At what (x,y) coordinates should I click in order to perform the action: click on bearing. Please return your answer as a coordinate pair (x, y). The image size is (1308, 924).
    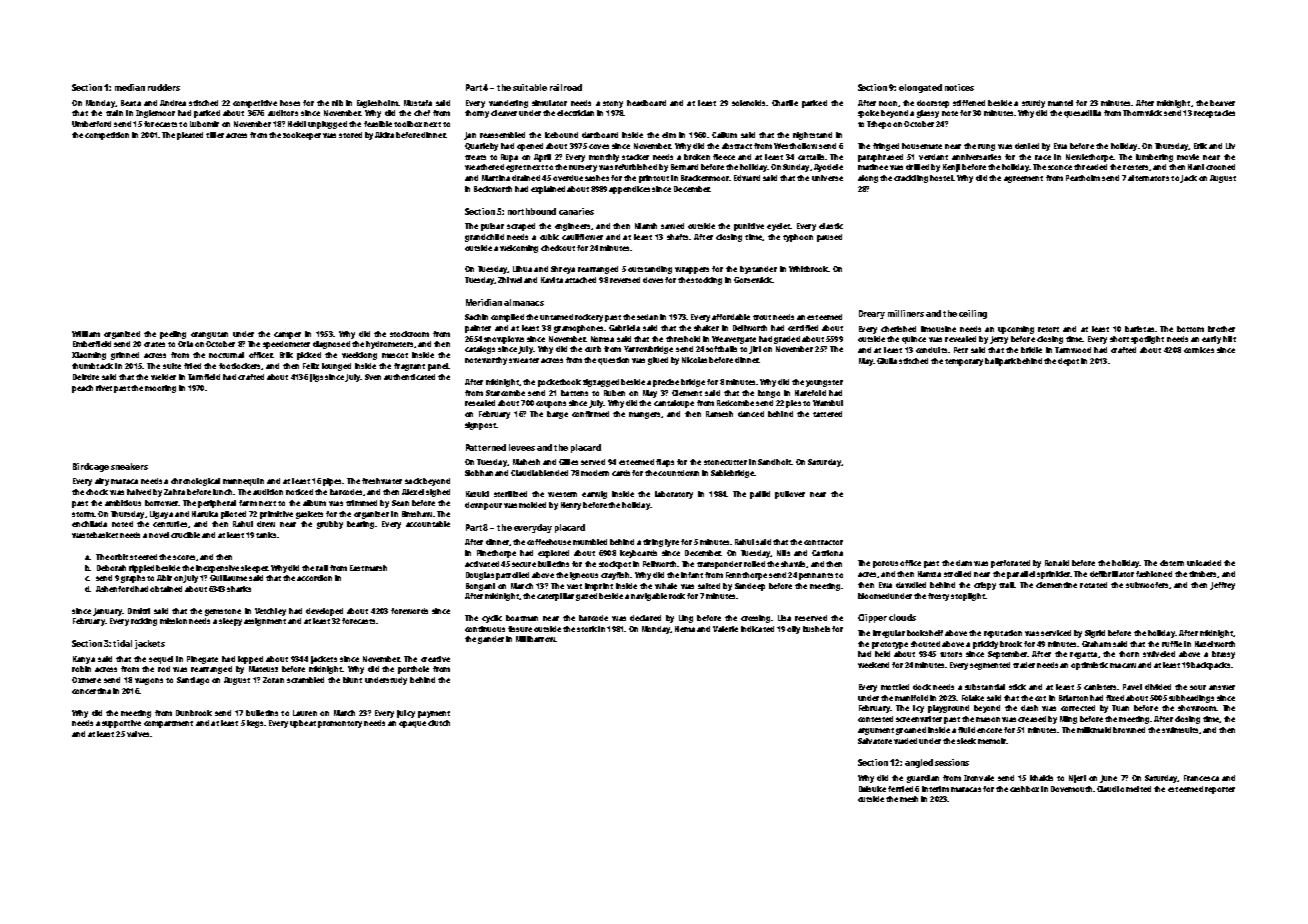
    Looking at the image, I should click on (360, 525).
